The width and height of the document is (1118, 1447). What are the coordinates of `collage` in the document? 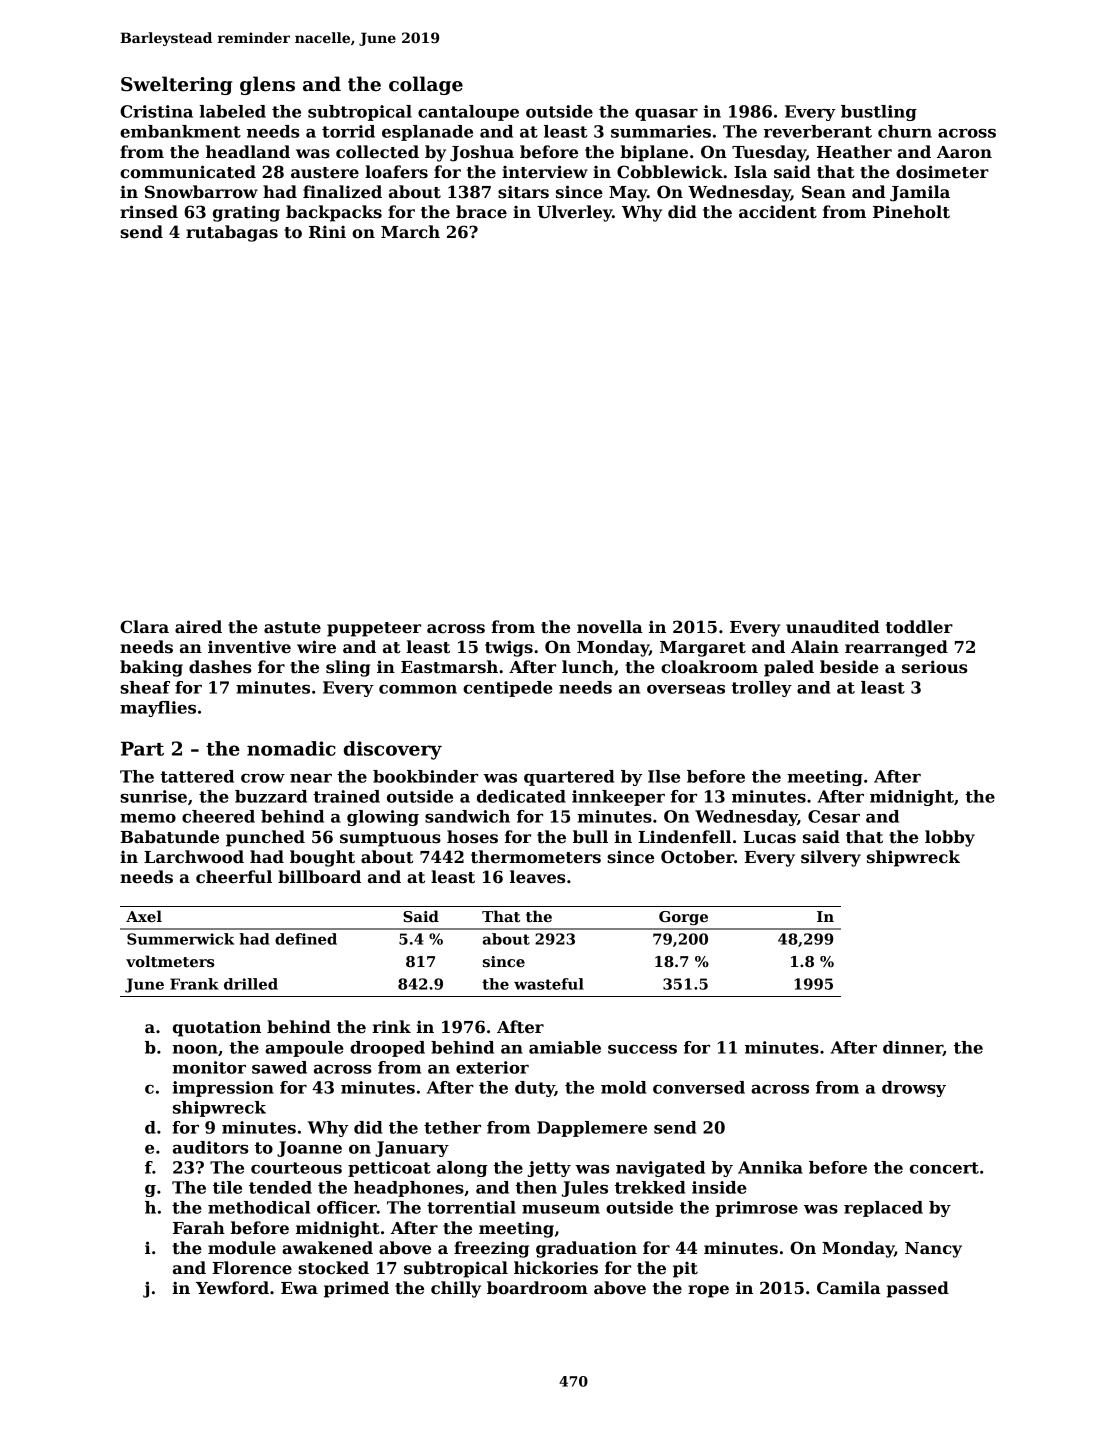 It's located at (426, 85).
